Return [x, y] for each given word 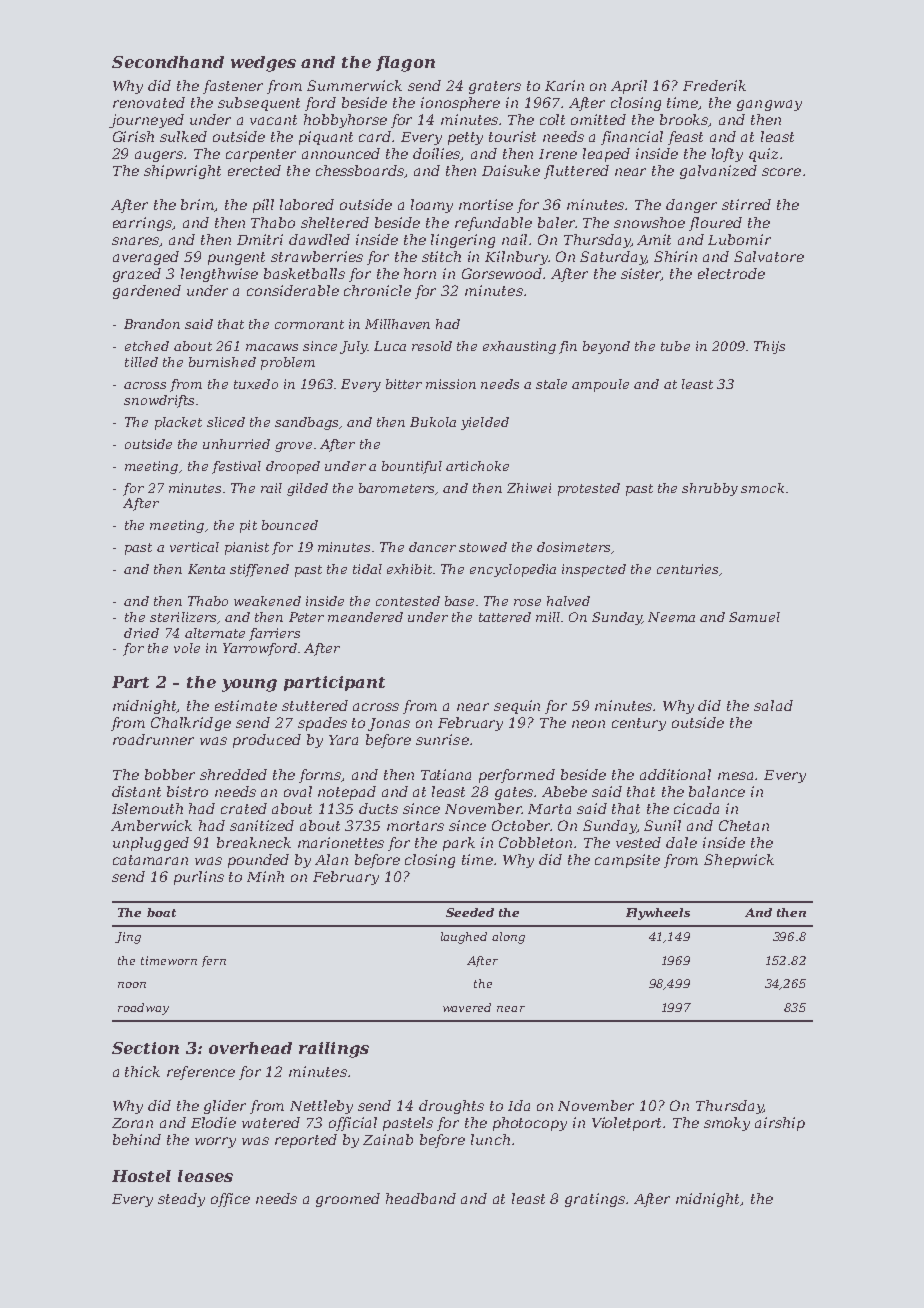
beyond [606, 347]
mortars [415, 826]
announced [341, 153]
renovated [149, 102]
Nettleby [321, 1107]
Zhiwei [529, 488]
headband [421, 1198]
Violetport [628, 1124]
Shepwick [739, 861]
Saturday [613, 258]
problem [288, 363]
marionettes [341, 842]
